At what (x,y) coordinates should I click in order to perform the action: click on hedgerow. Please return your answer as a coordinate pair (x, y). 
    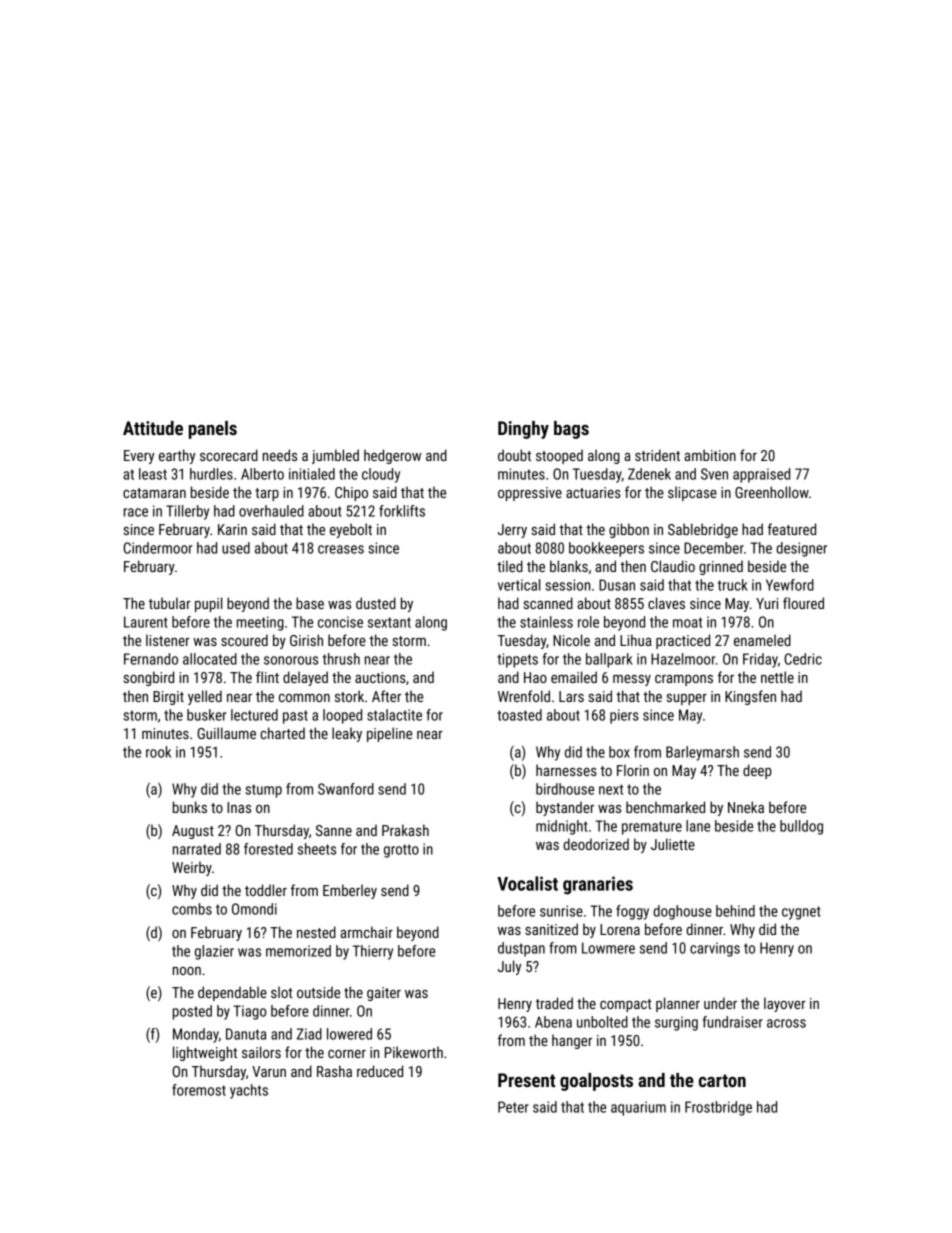
    Looking at the image, I should click on (392, 456).
